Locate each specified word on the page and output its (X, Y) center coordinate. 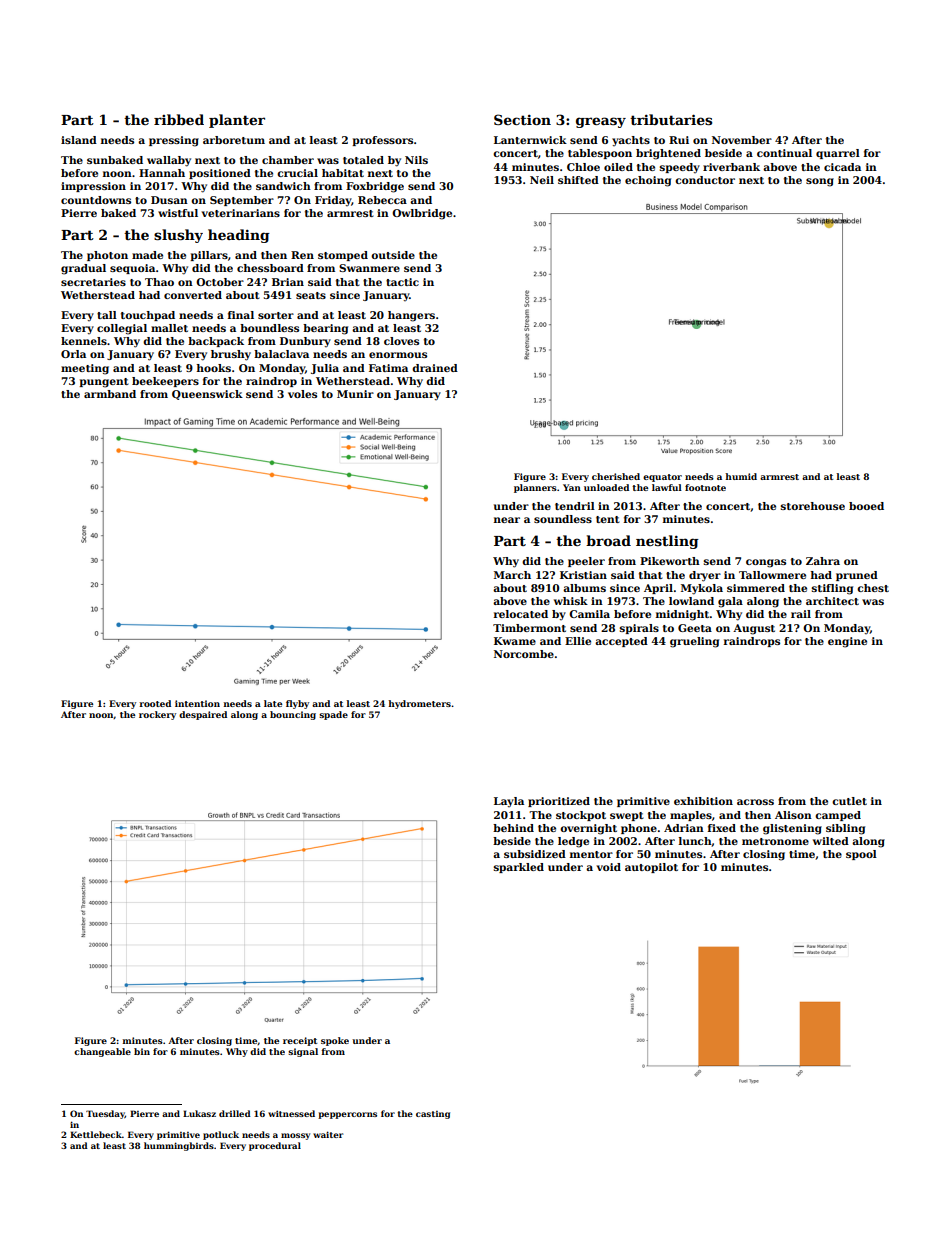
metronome (775, 841)
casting (433, 1115)
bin (142, 1051)
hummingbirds (179, 1146)
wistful (178, 213)
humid (741, 476)
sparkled (519, 868)
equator (662, 478)
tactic (402, 282)
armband (110, 394)
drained (435, 368)
